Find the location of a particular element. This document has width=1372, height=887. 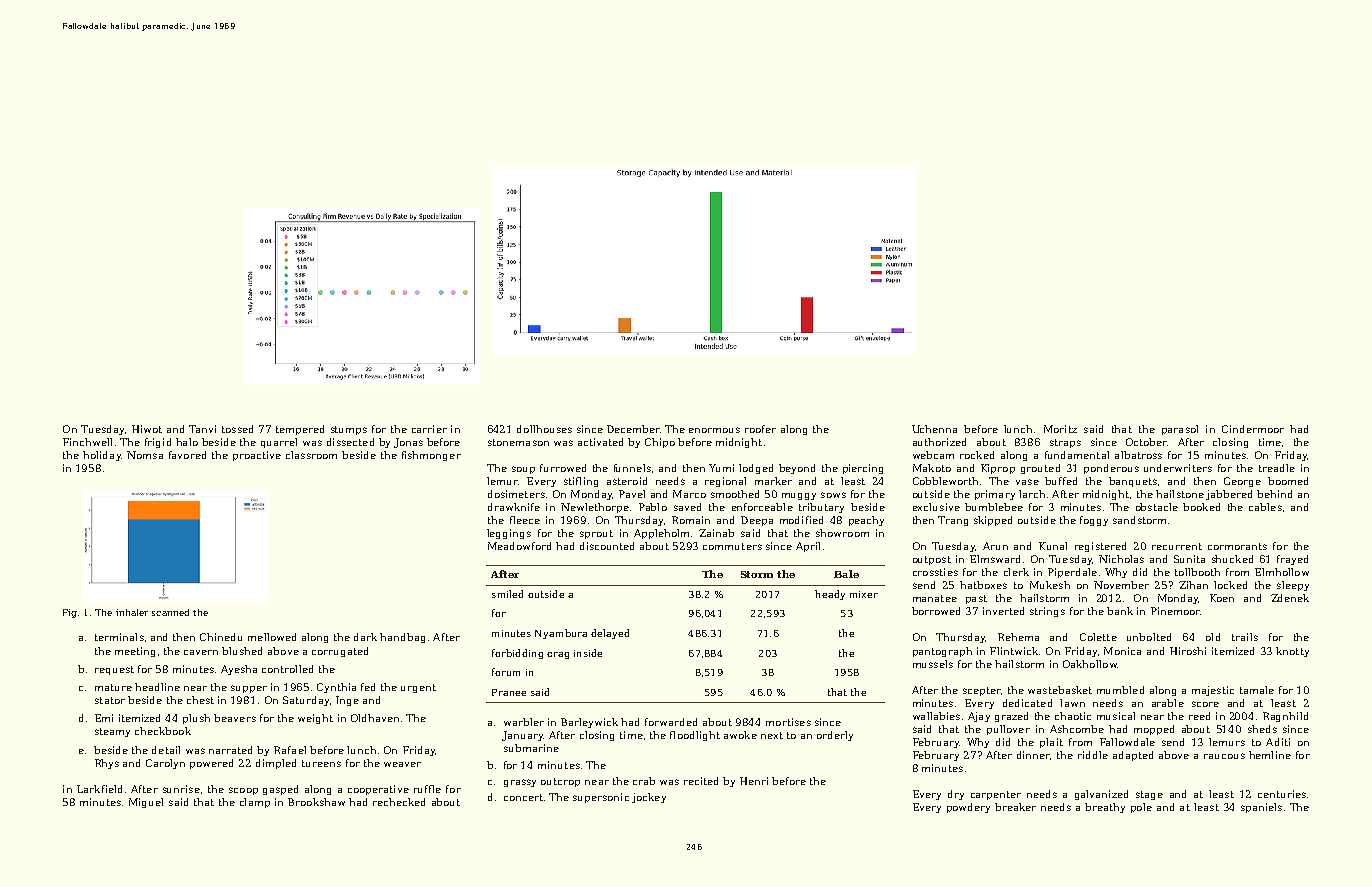

crag is located at coordinates (558, 655).
